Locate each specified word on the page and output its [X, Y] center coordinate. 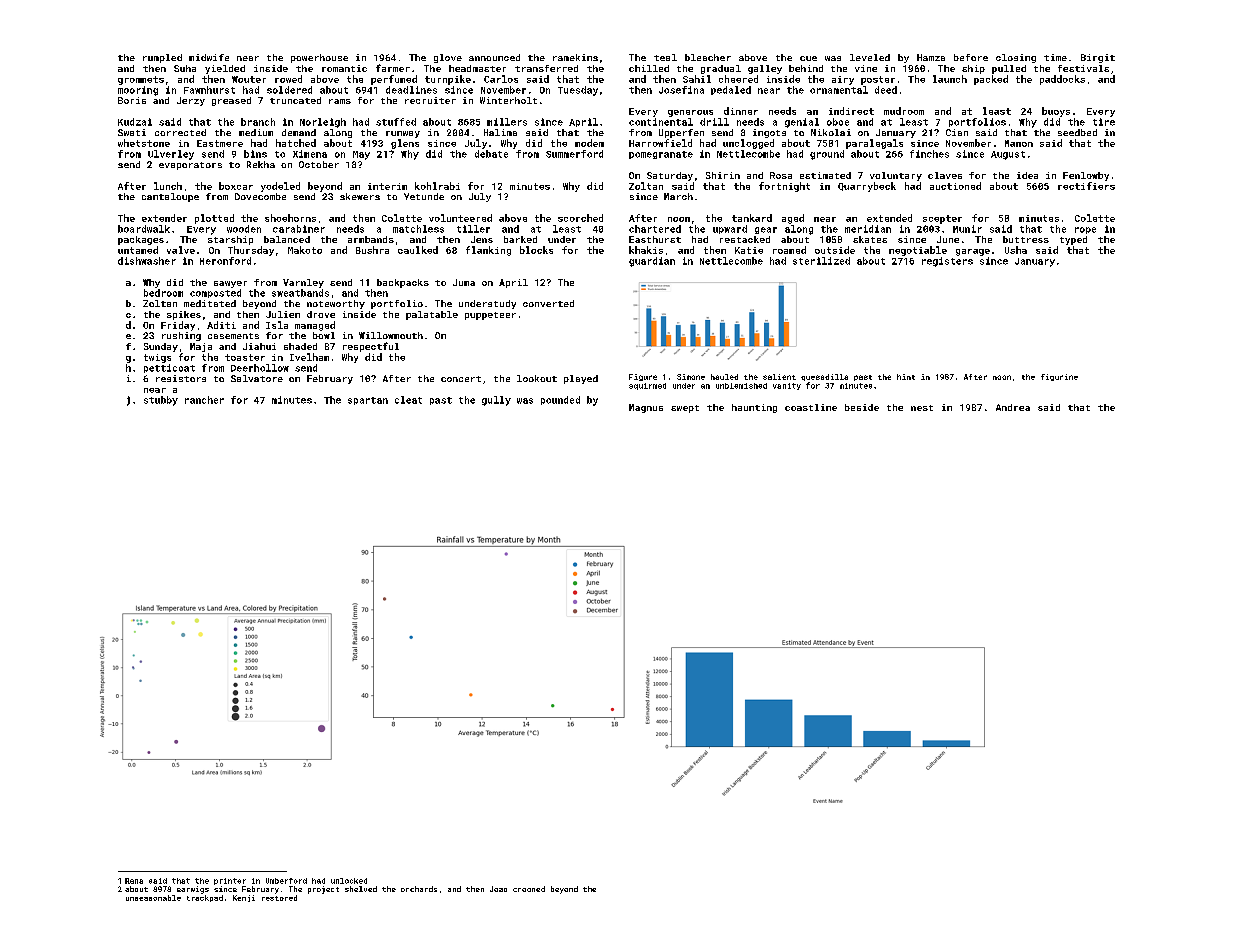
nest [922, 408]
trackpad [205, 898]
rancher [204, 400]
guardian [652, 262]
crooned [529, 889]
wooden [244, 229]
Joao [498, 889]
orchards [419, 889]
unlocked [349, 881]
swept [685, 409]
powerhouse [319, 58]
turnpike [448, 80]
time [1055, 57]
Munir [967, 229]
